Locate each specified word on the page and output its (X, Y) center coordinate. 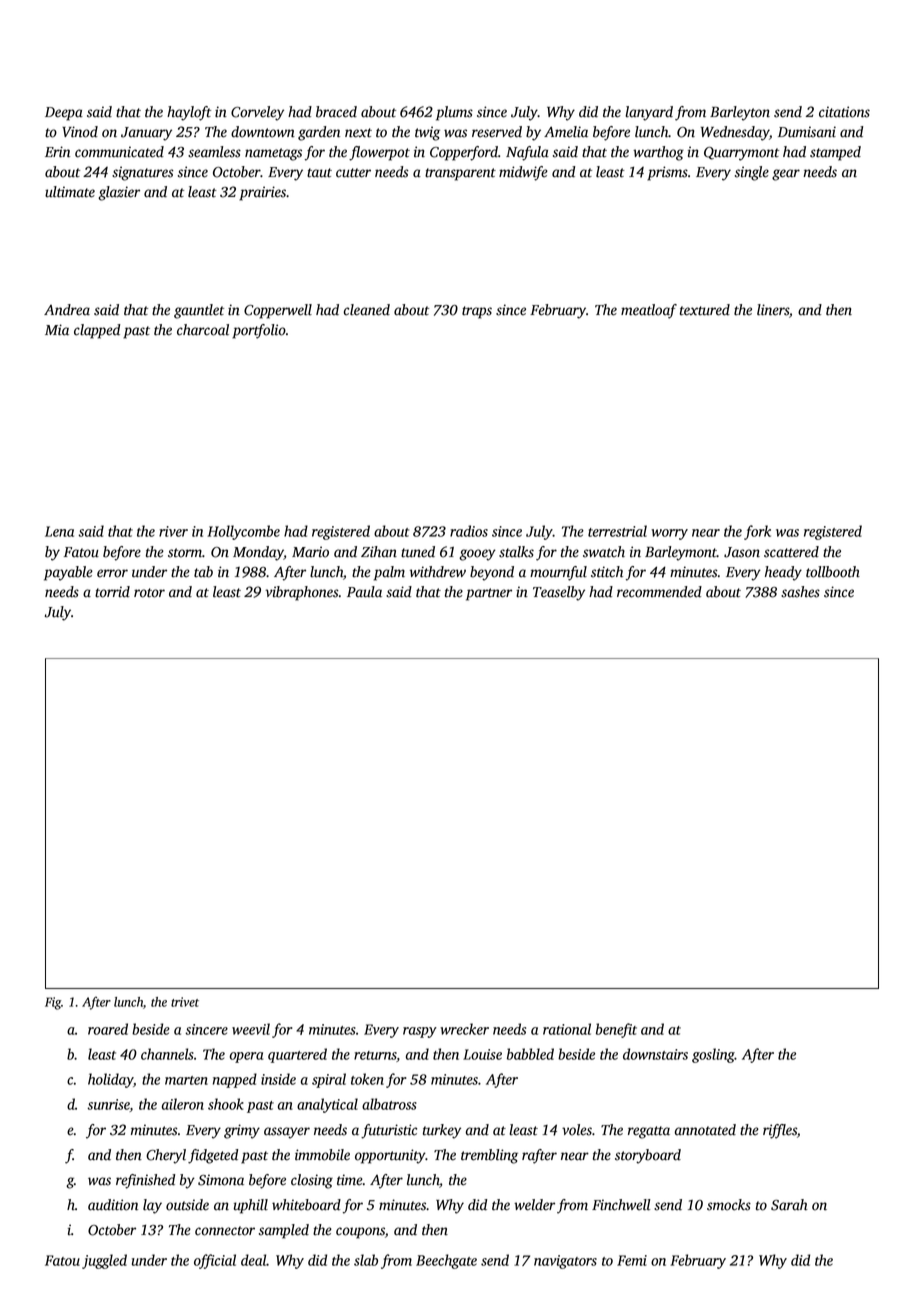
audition (113, 1205)
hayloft (189, 113)
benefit (616, 1030)
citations (844, 112)
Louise (482, 1054)
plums (454, 113)
